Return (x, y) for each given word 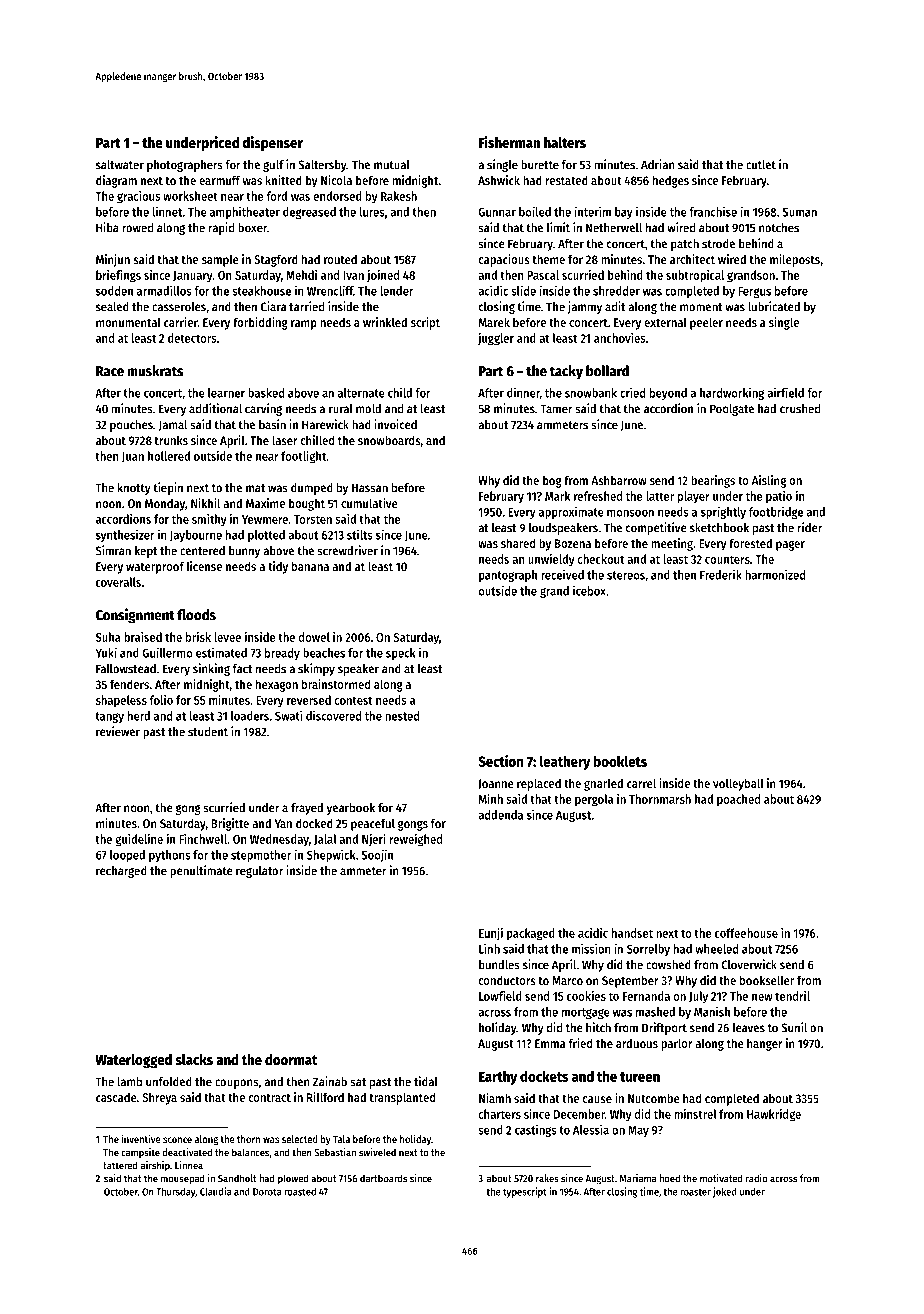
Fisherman (509, 142)
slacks (194, 1059)
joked (725, 1192)
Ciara (273, 306)
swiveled (377, 1152)
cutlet (761, 165)
